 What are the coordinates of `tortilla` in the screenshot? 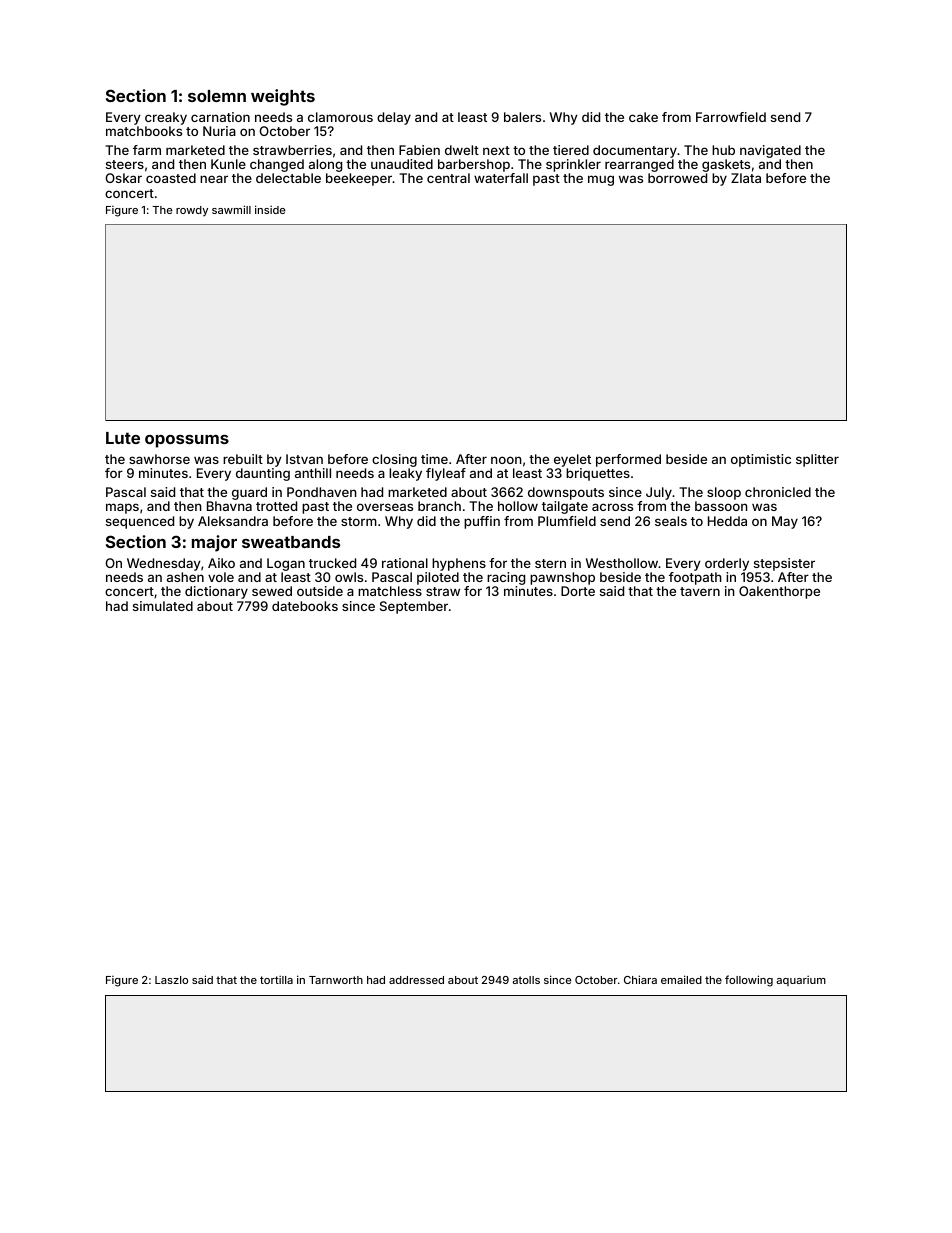 It's located at (276, 979).
